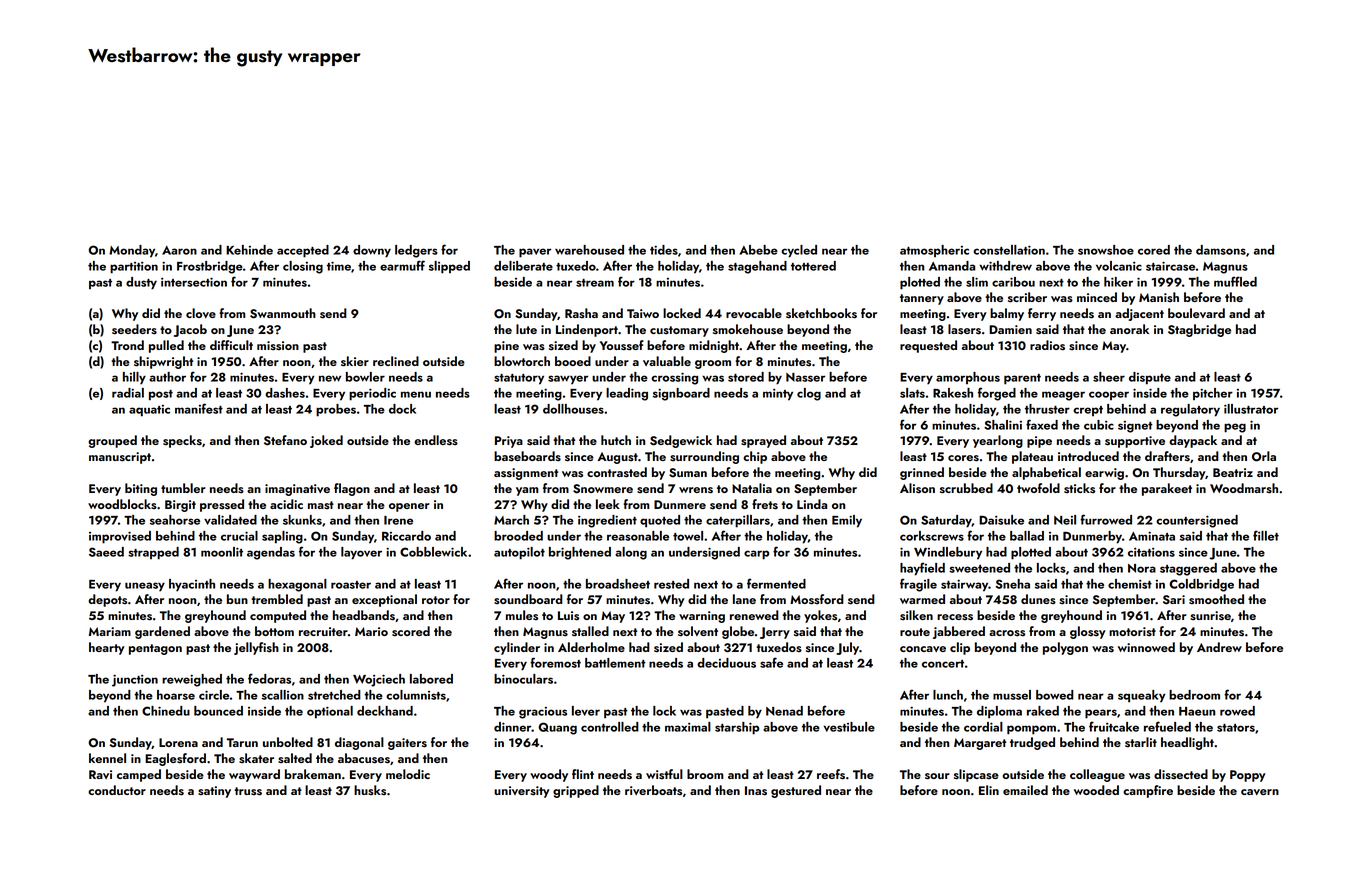 Image resolution: width=1372 pixels, height=887 pixels. What do you see at coordinates (107, 600) in the screenshot?
I see `depots` at bounding box center [107, 600].
